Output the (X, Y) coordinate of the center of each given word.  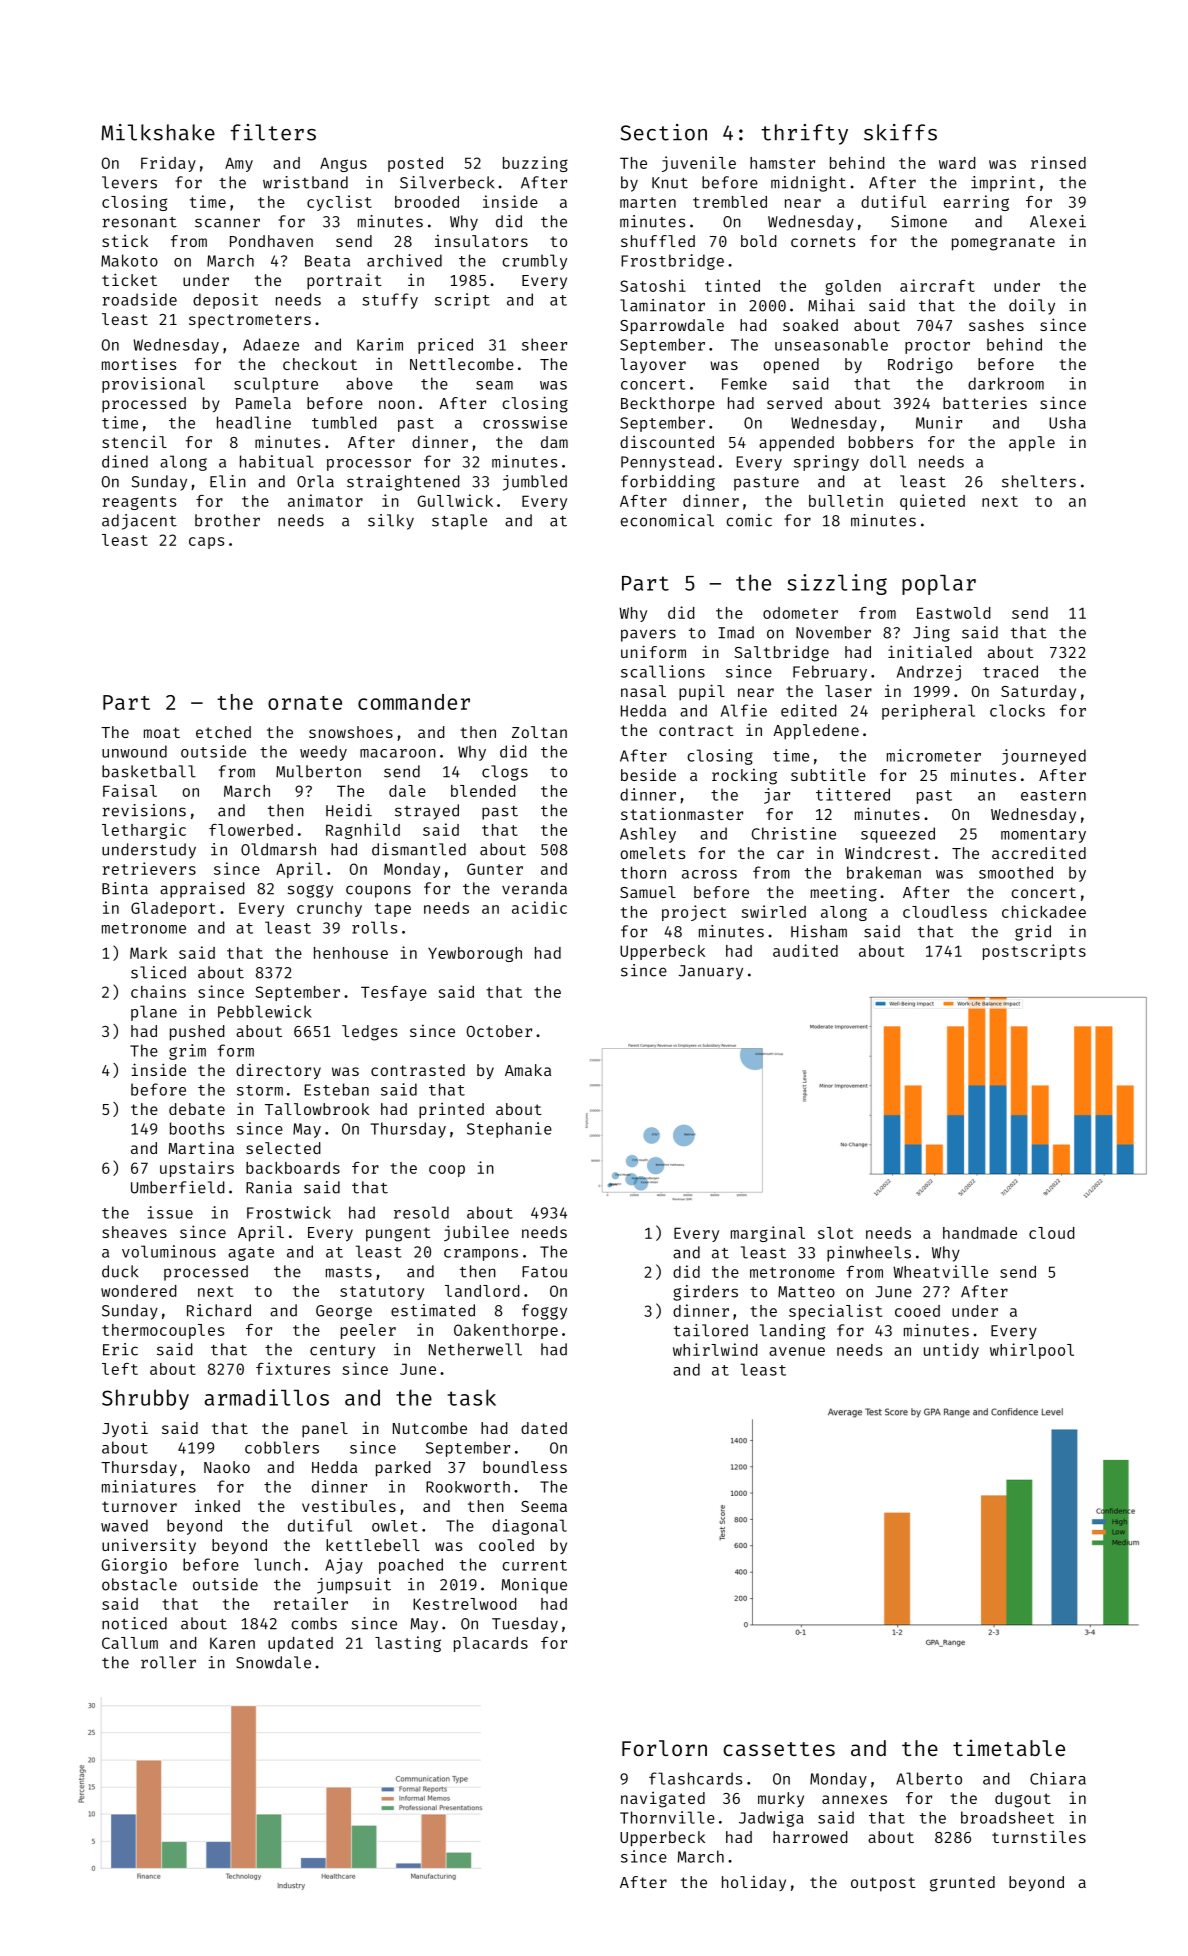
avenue (797, 1351)
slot (835, 1233)
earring (976, 203)
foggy (544, 1312)
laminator (662, 305)
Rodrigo (920, 365)
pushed (197, 1033)
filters (273, 132)
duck (120, 1271)
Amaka (528, 1070)
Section (663, 132)
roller (168, 1662)
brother (227, 520)
